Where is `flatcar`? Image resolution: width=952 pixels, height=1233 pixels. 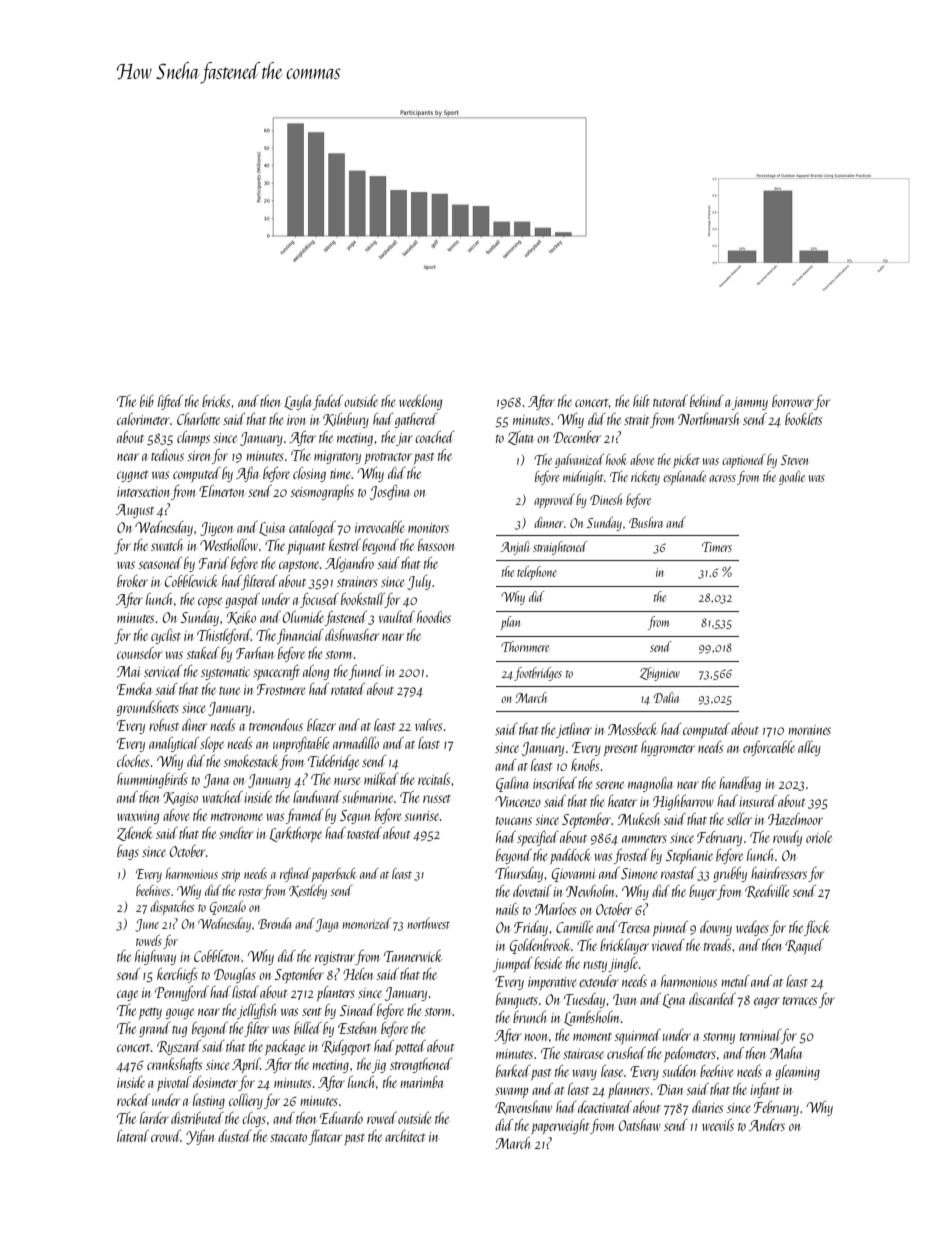
flatcar is located at coordinates (325, 1137).
